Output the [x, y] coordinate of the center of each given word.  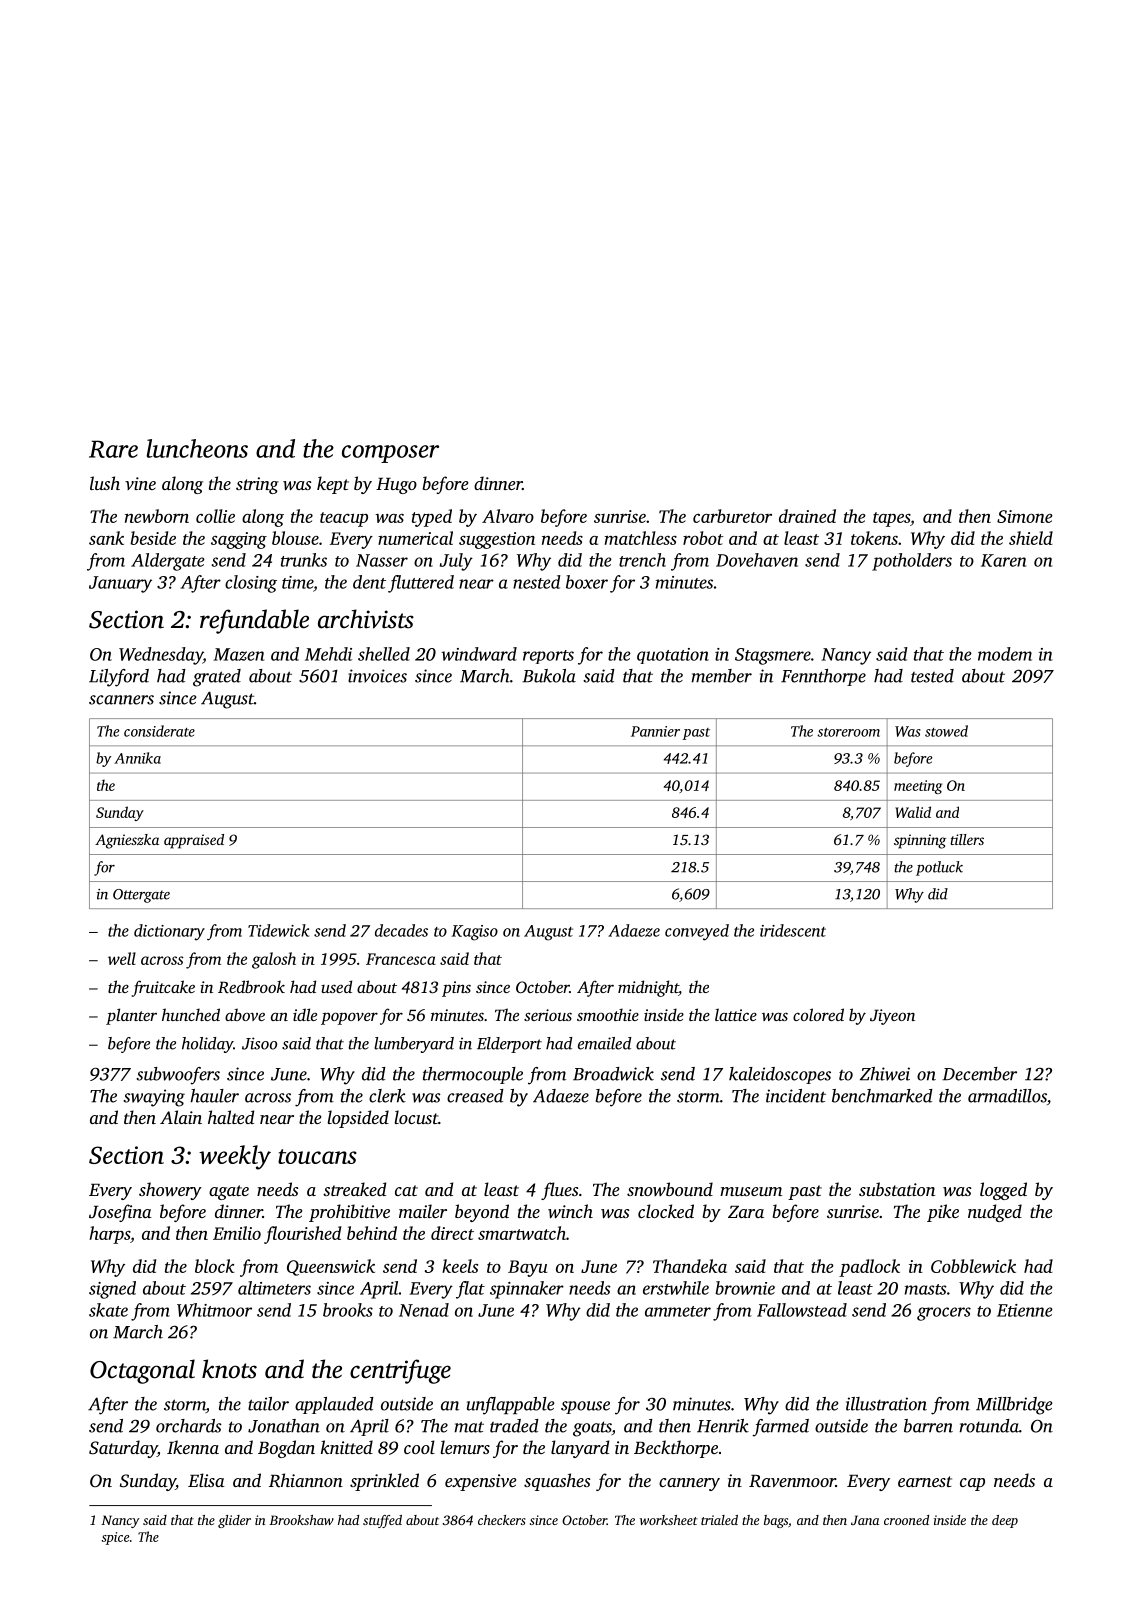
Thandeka [690, 1266]
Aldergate [168, 562]
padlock [869, 1268]
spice [115, 1538]
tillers [967, 839]
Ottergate [141, 896]
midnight [648, 988]
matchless [640, 538]
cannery [689, 1484]
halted [231, 1117]
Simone [1025, 516]
